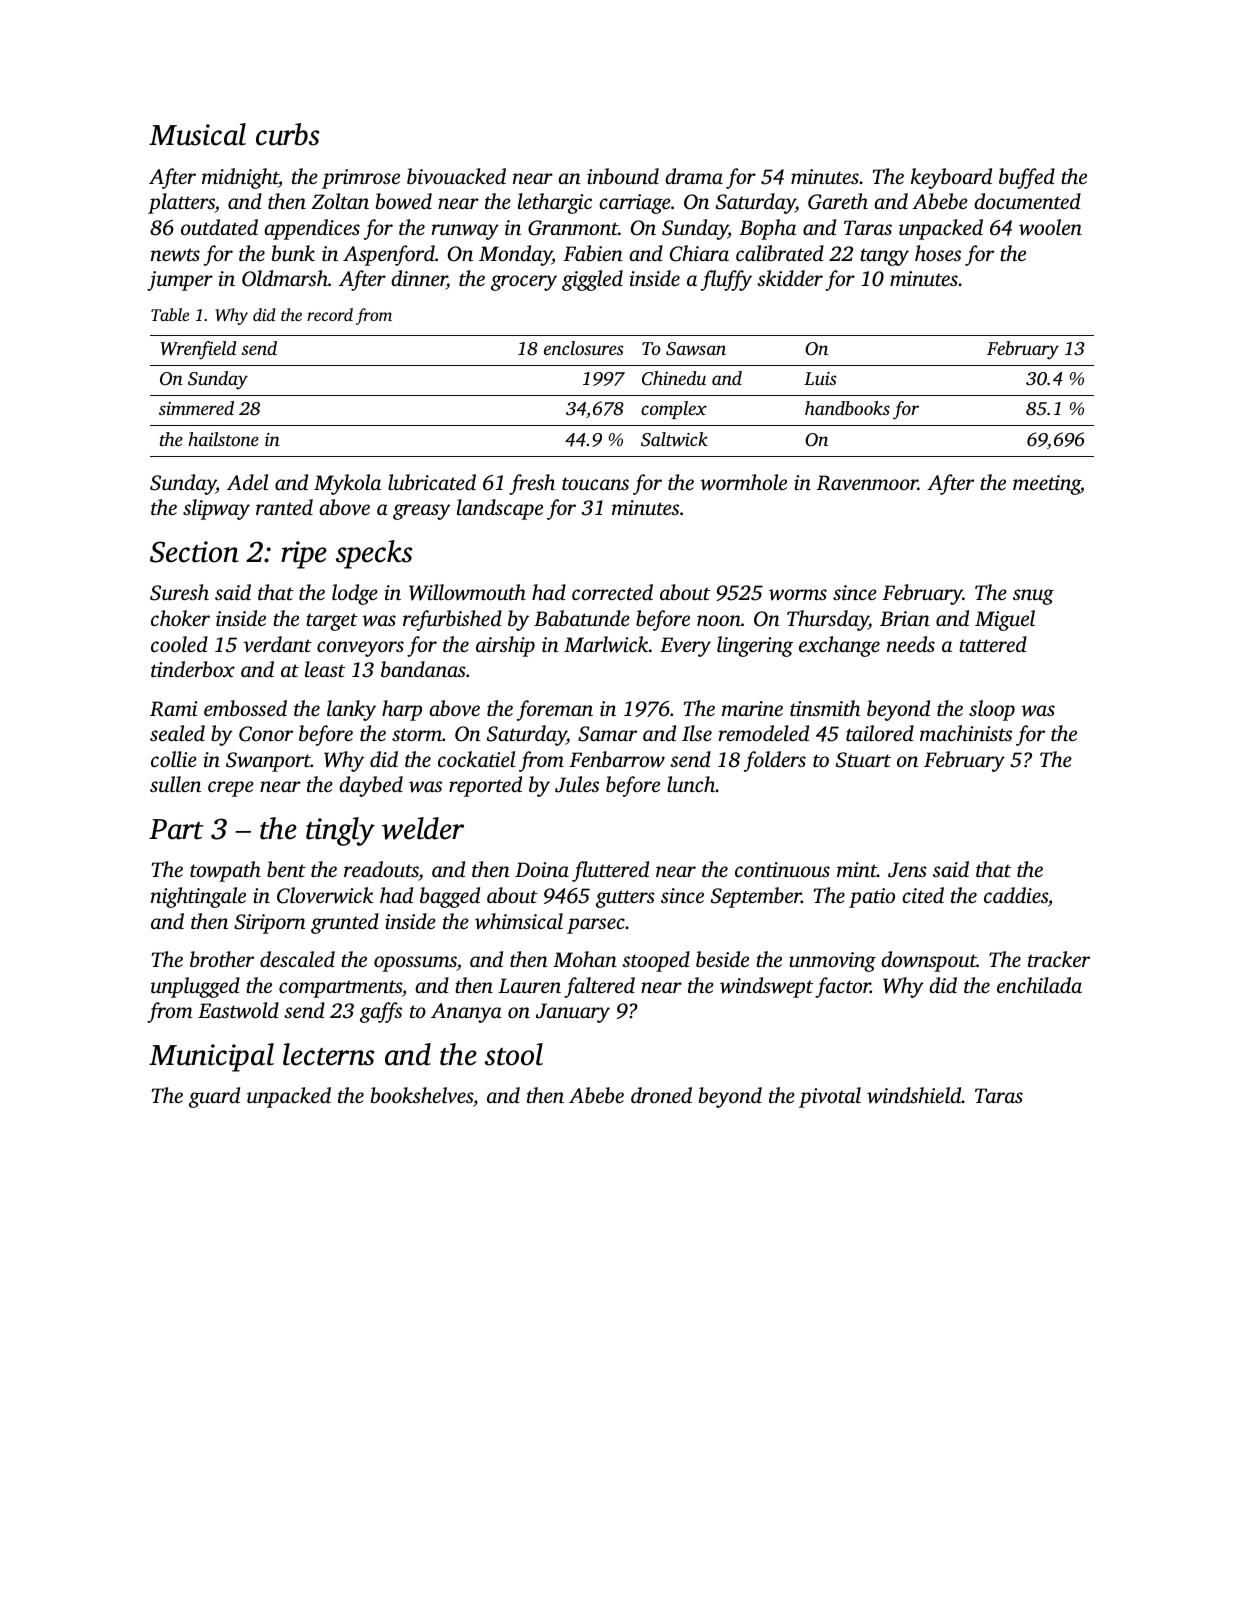 This document has width=1244, height=1610. What do you see at coordinates (173, 709) in the document?
I see `Rami` at bounding box center [173, 709].
